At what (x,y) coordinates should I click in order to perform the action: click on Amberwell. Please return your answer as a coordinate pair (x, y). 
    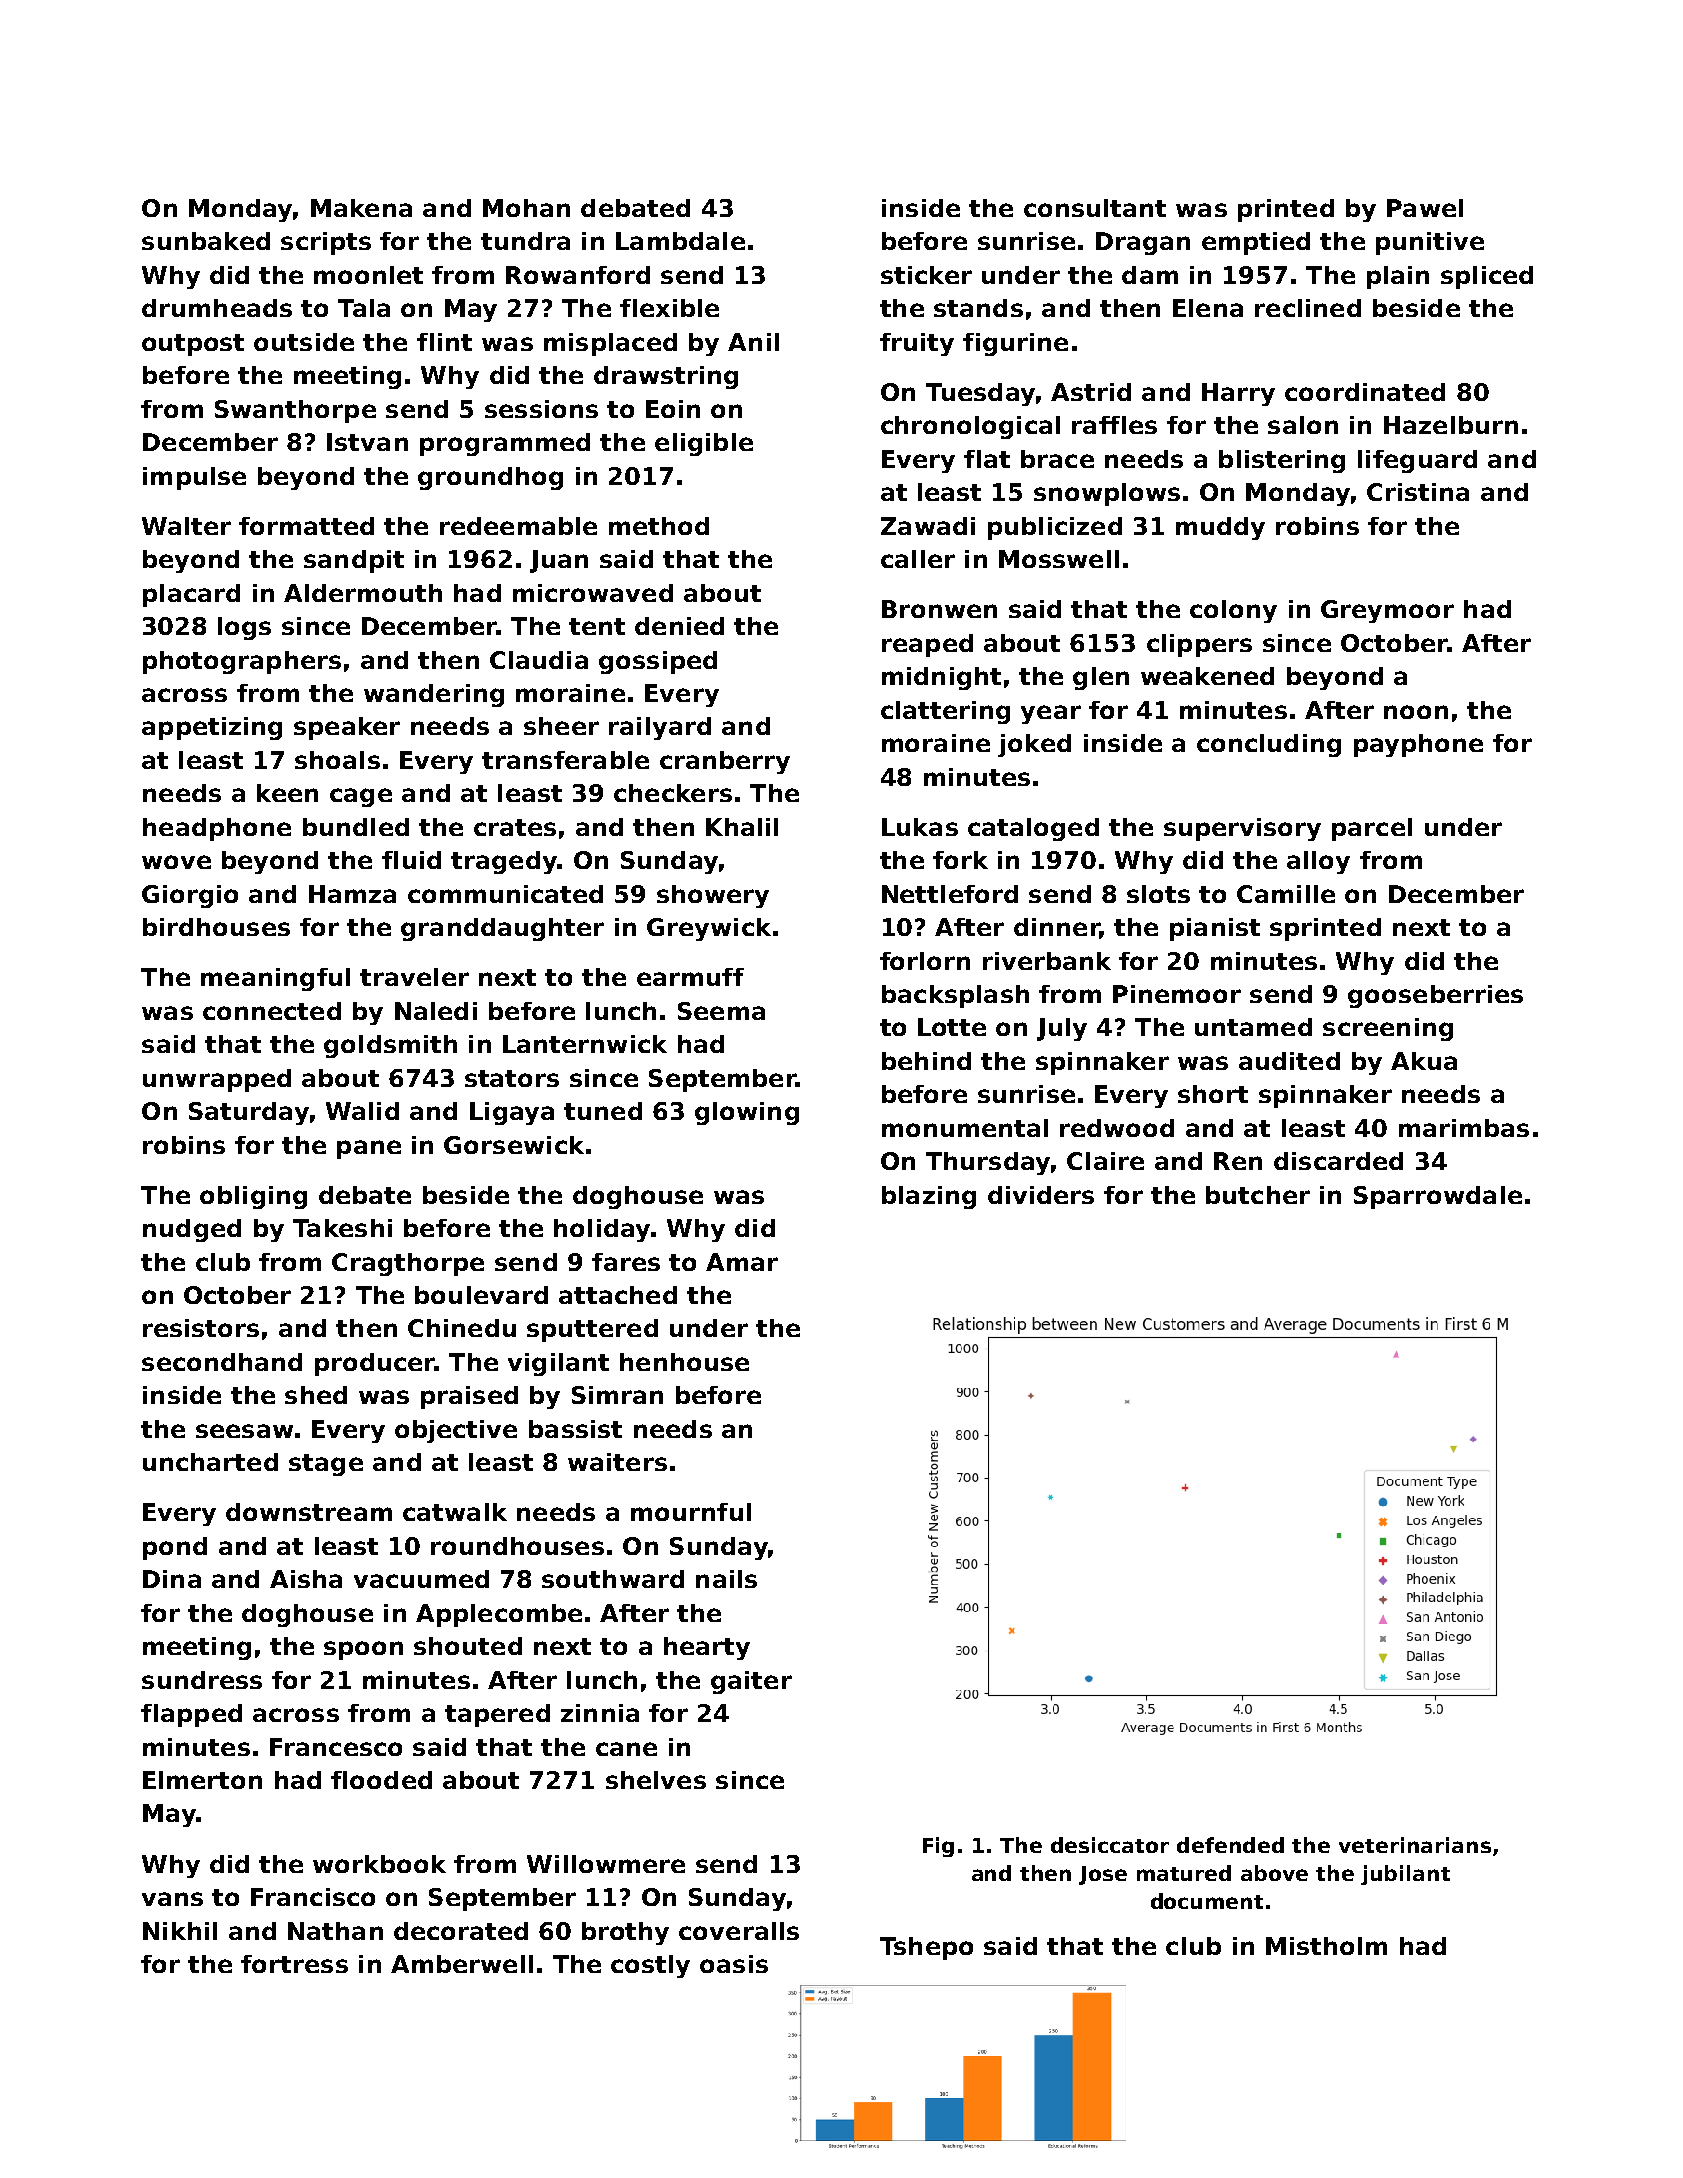
    Looking at the image, I should click on (462, 1964).
